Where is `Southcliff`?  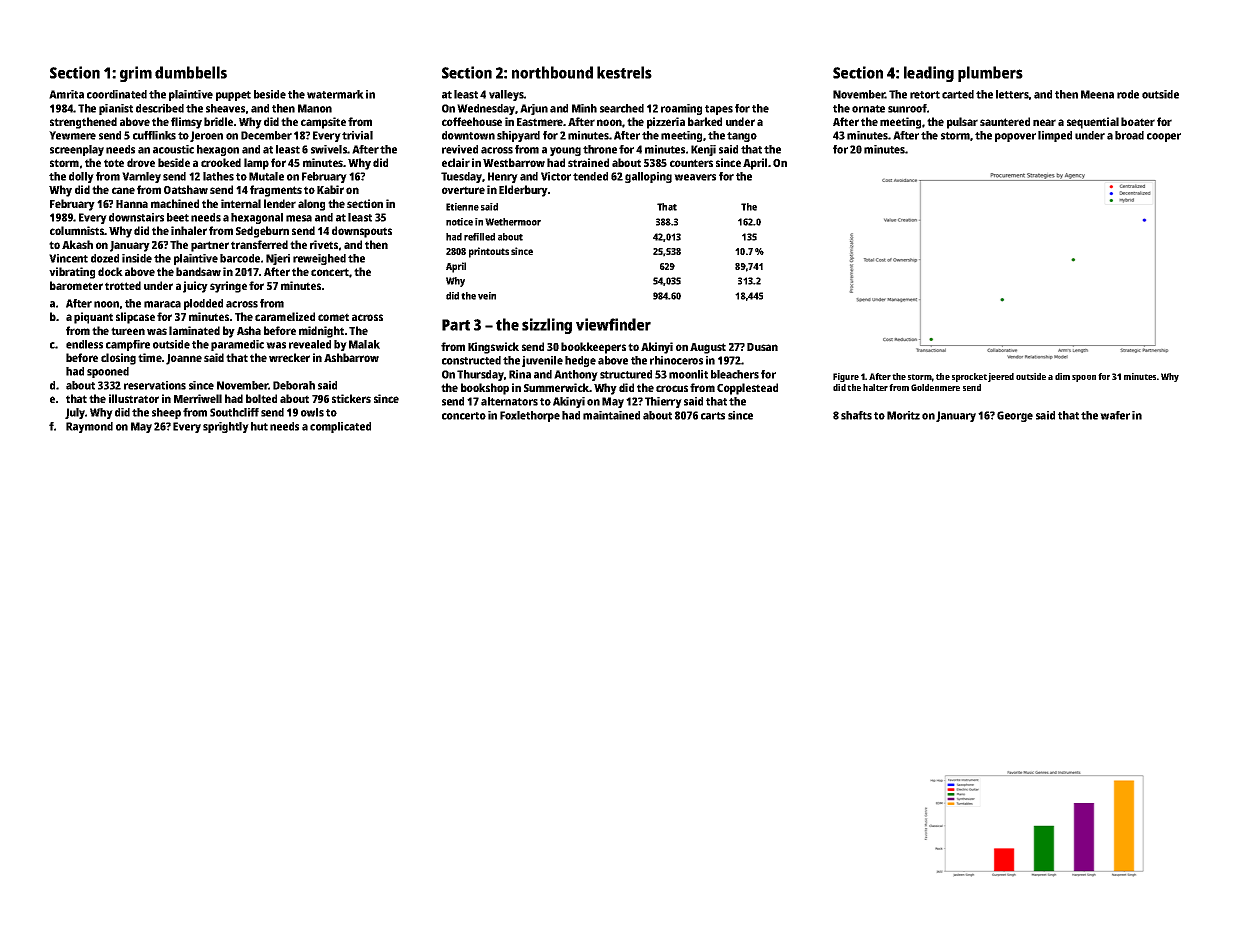 Southcliff is located at coordinates (234, 412).
